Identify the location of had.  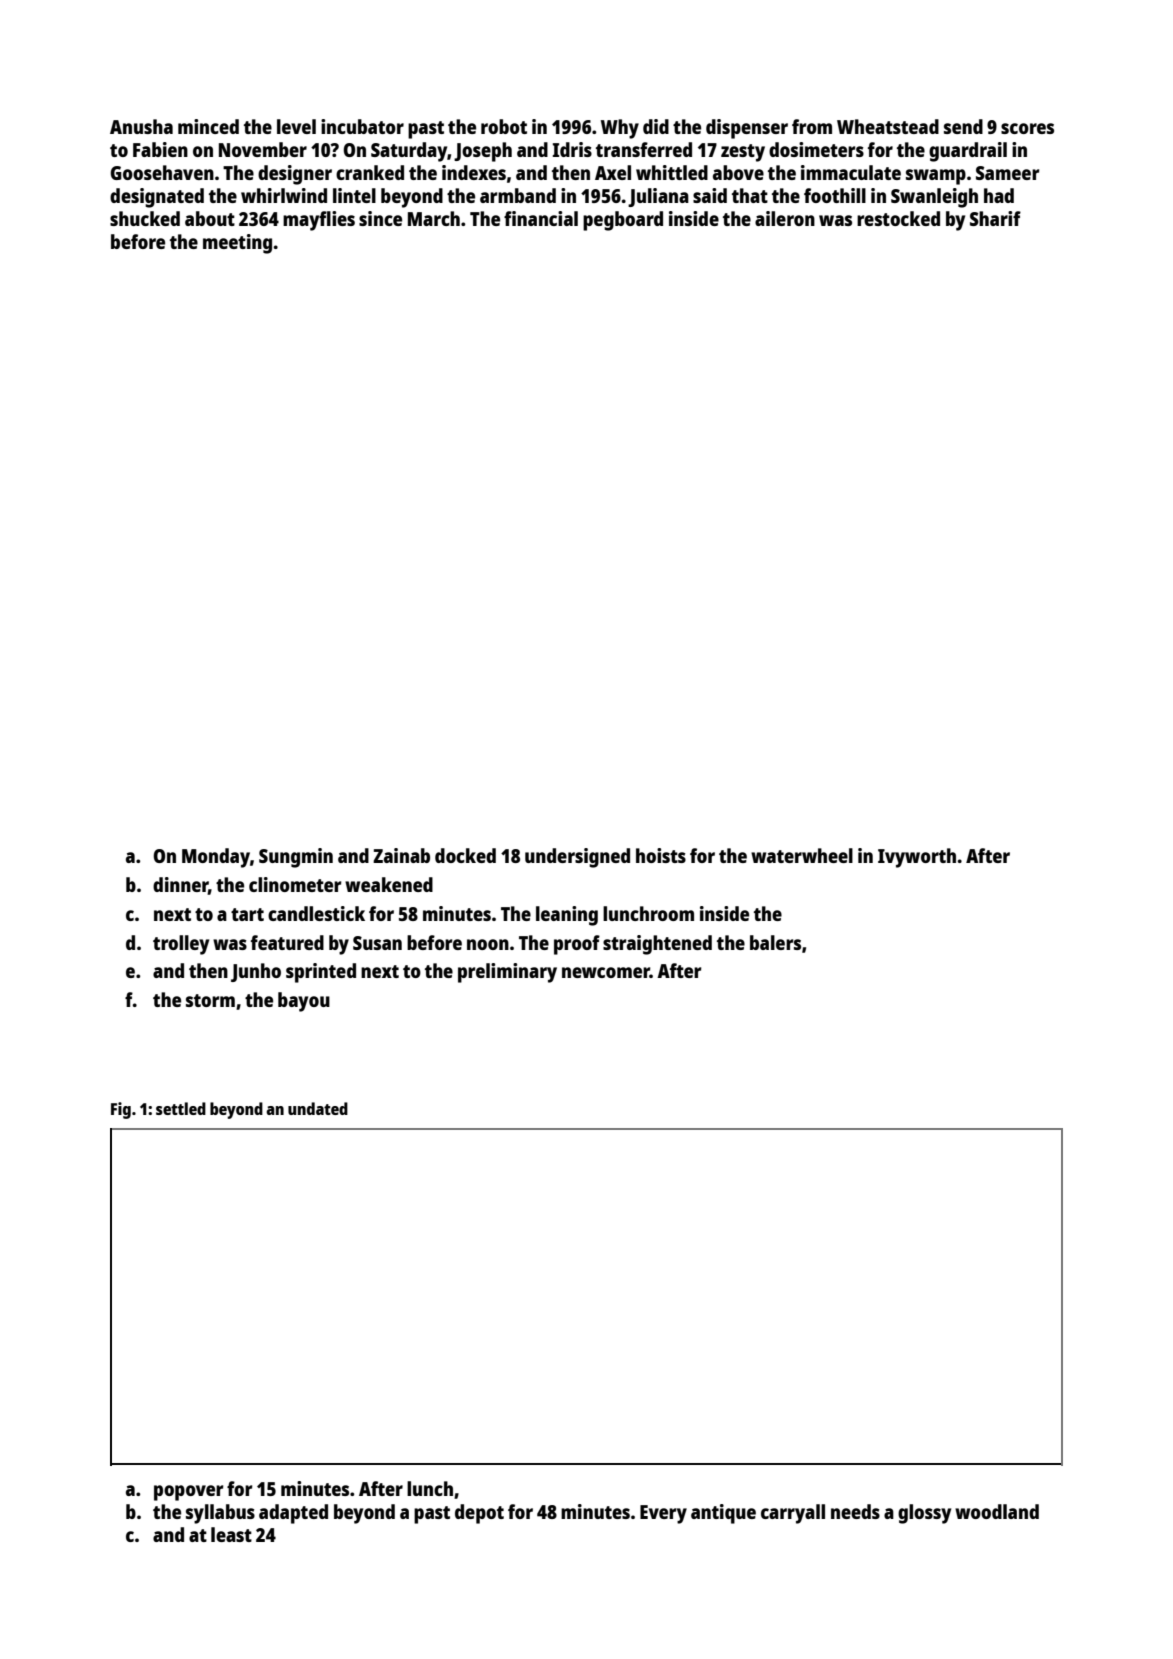
(999, 195).
